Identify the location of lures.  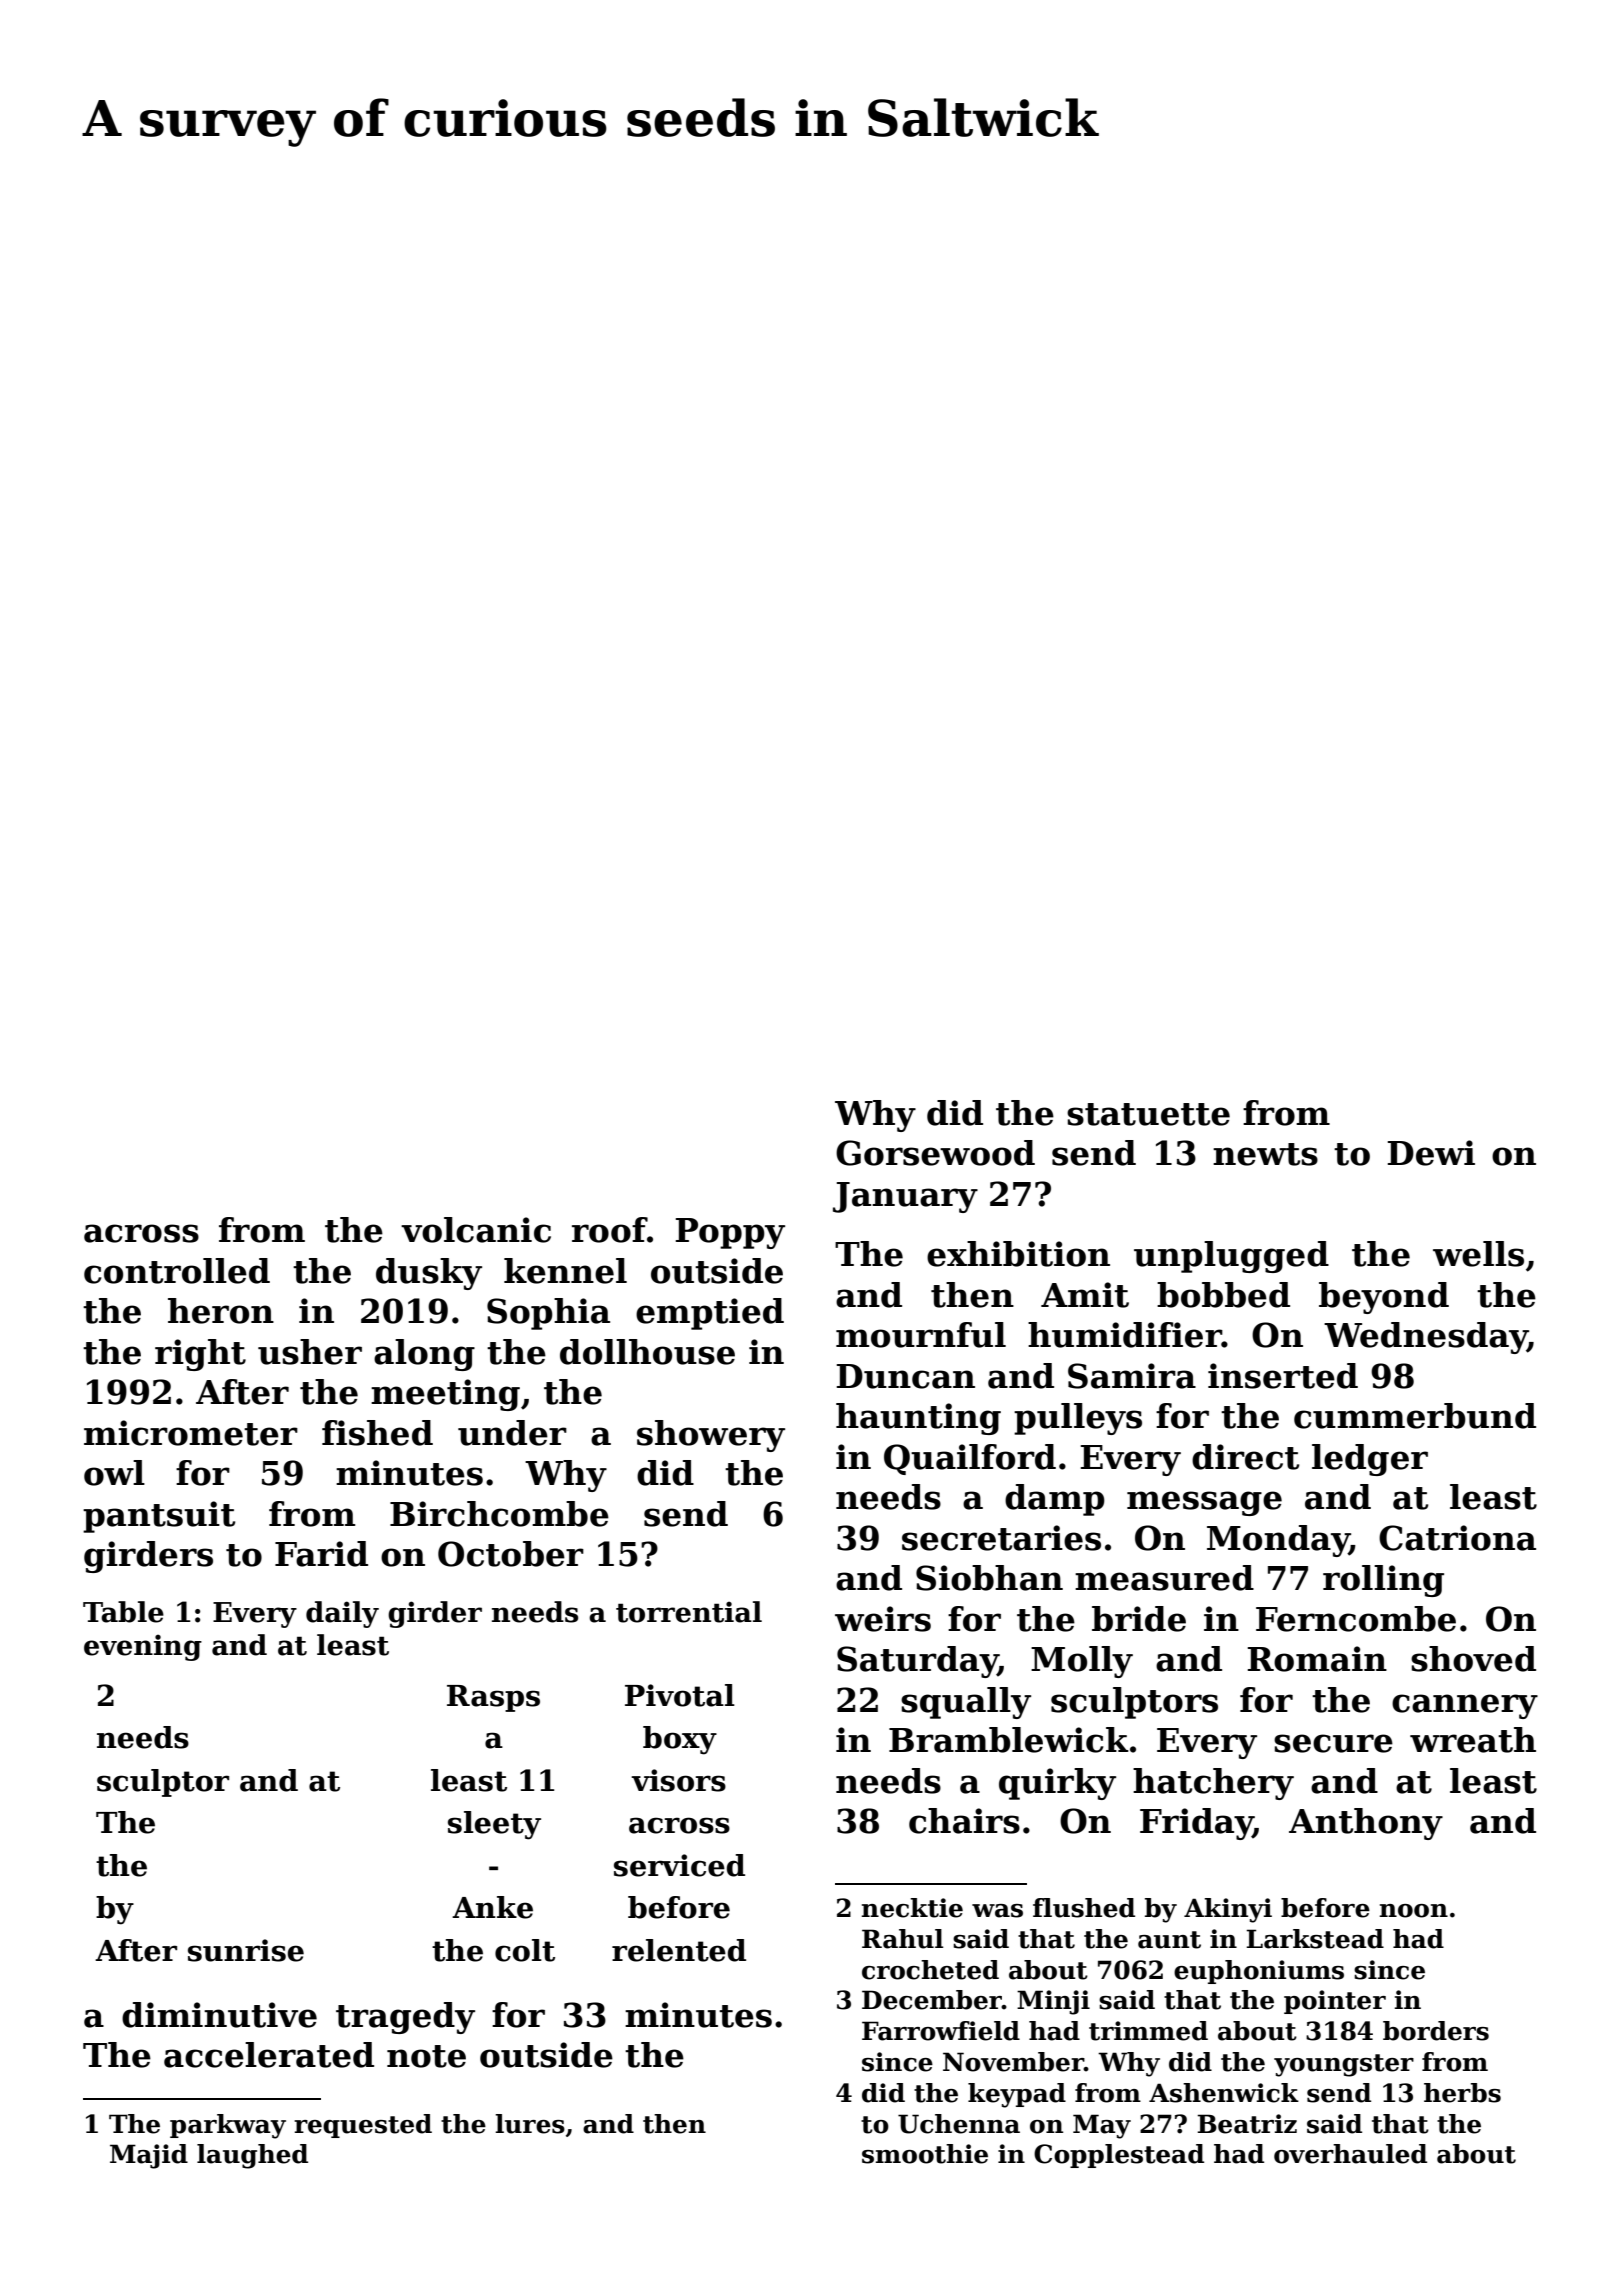
(530, 2124).
